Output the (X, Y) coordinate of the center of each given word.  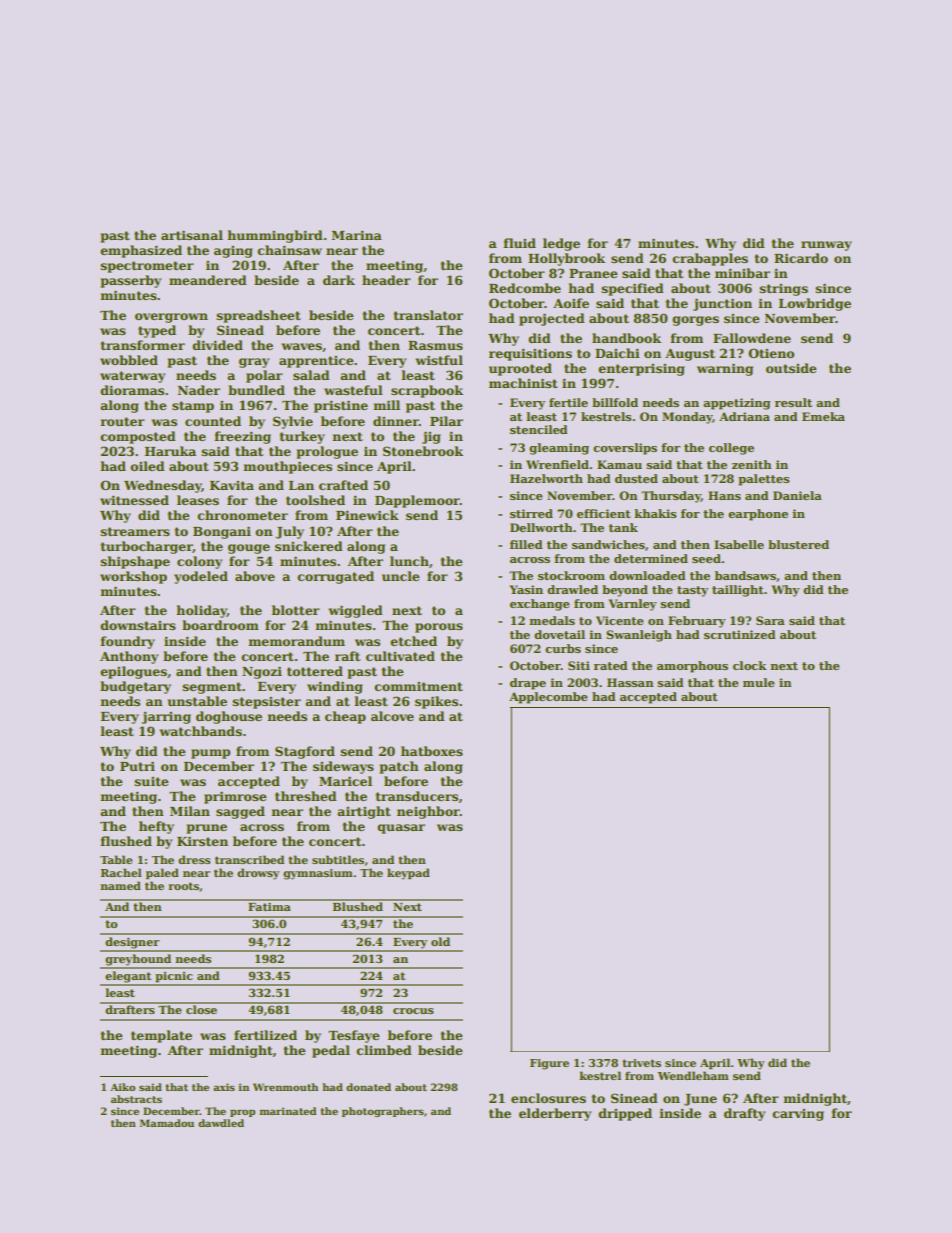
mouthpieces (287, 467)
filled (526, 544)
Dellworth (541, 527)
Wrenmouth (285, 1087)
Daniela (797, 495)
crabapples (710, 259)
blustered (798, 544)
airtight (364, 812)
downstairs (138, 625)
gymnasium (318, 874)
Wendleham (693, 1075)
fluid (519, 243)
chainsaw (289, 250)
